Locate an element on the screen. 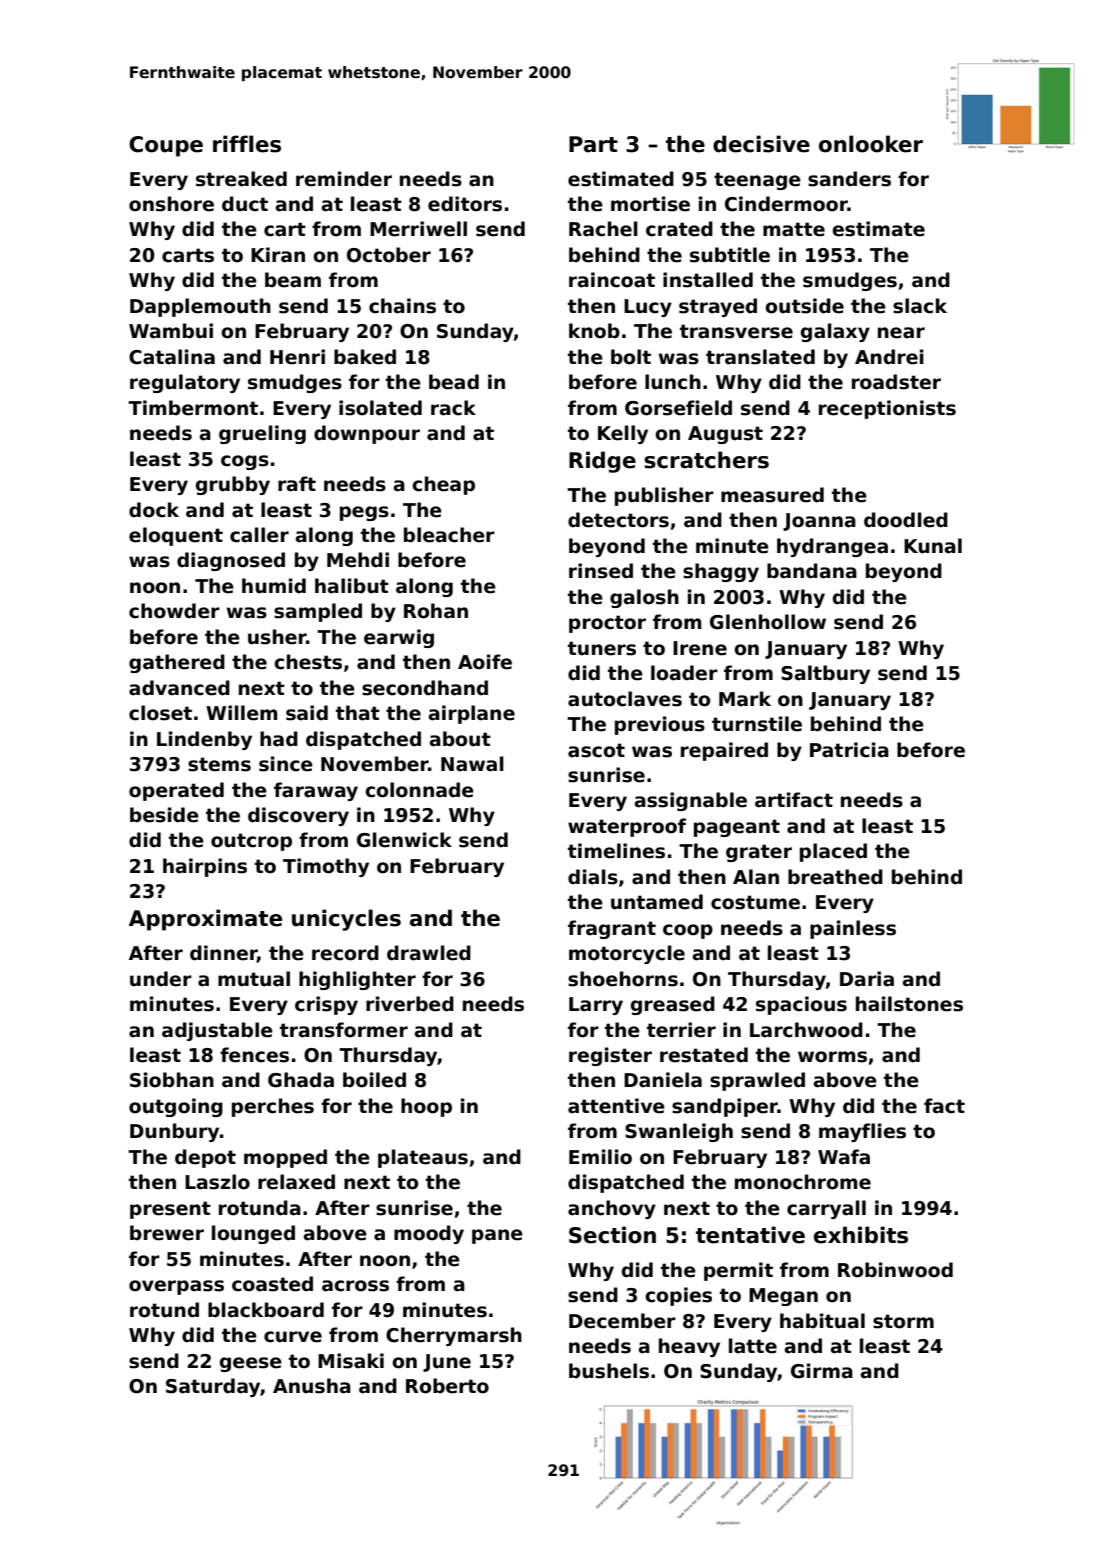 The image size is (1095, 1549). bead is located at coordinates (454, 382).
